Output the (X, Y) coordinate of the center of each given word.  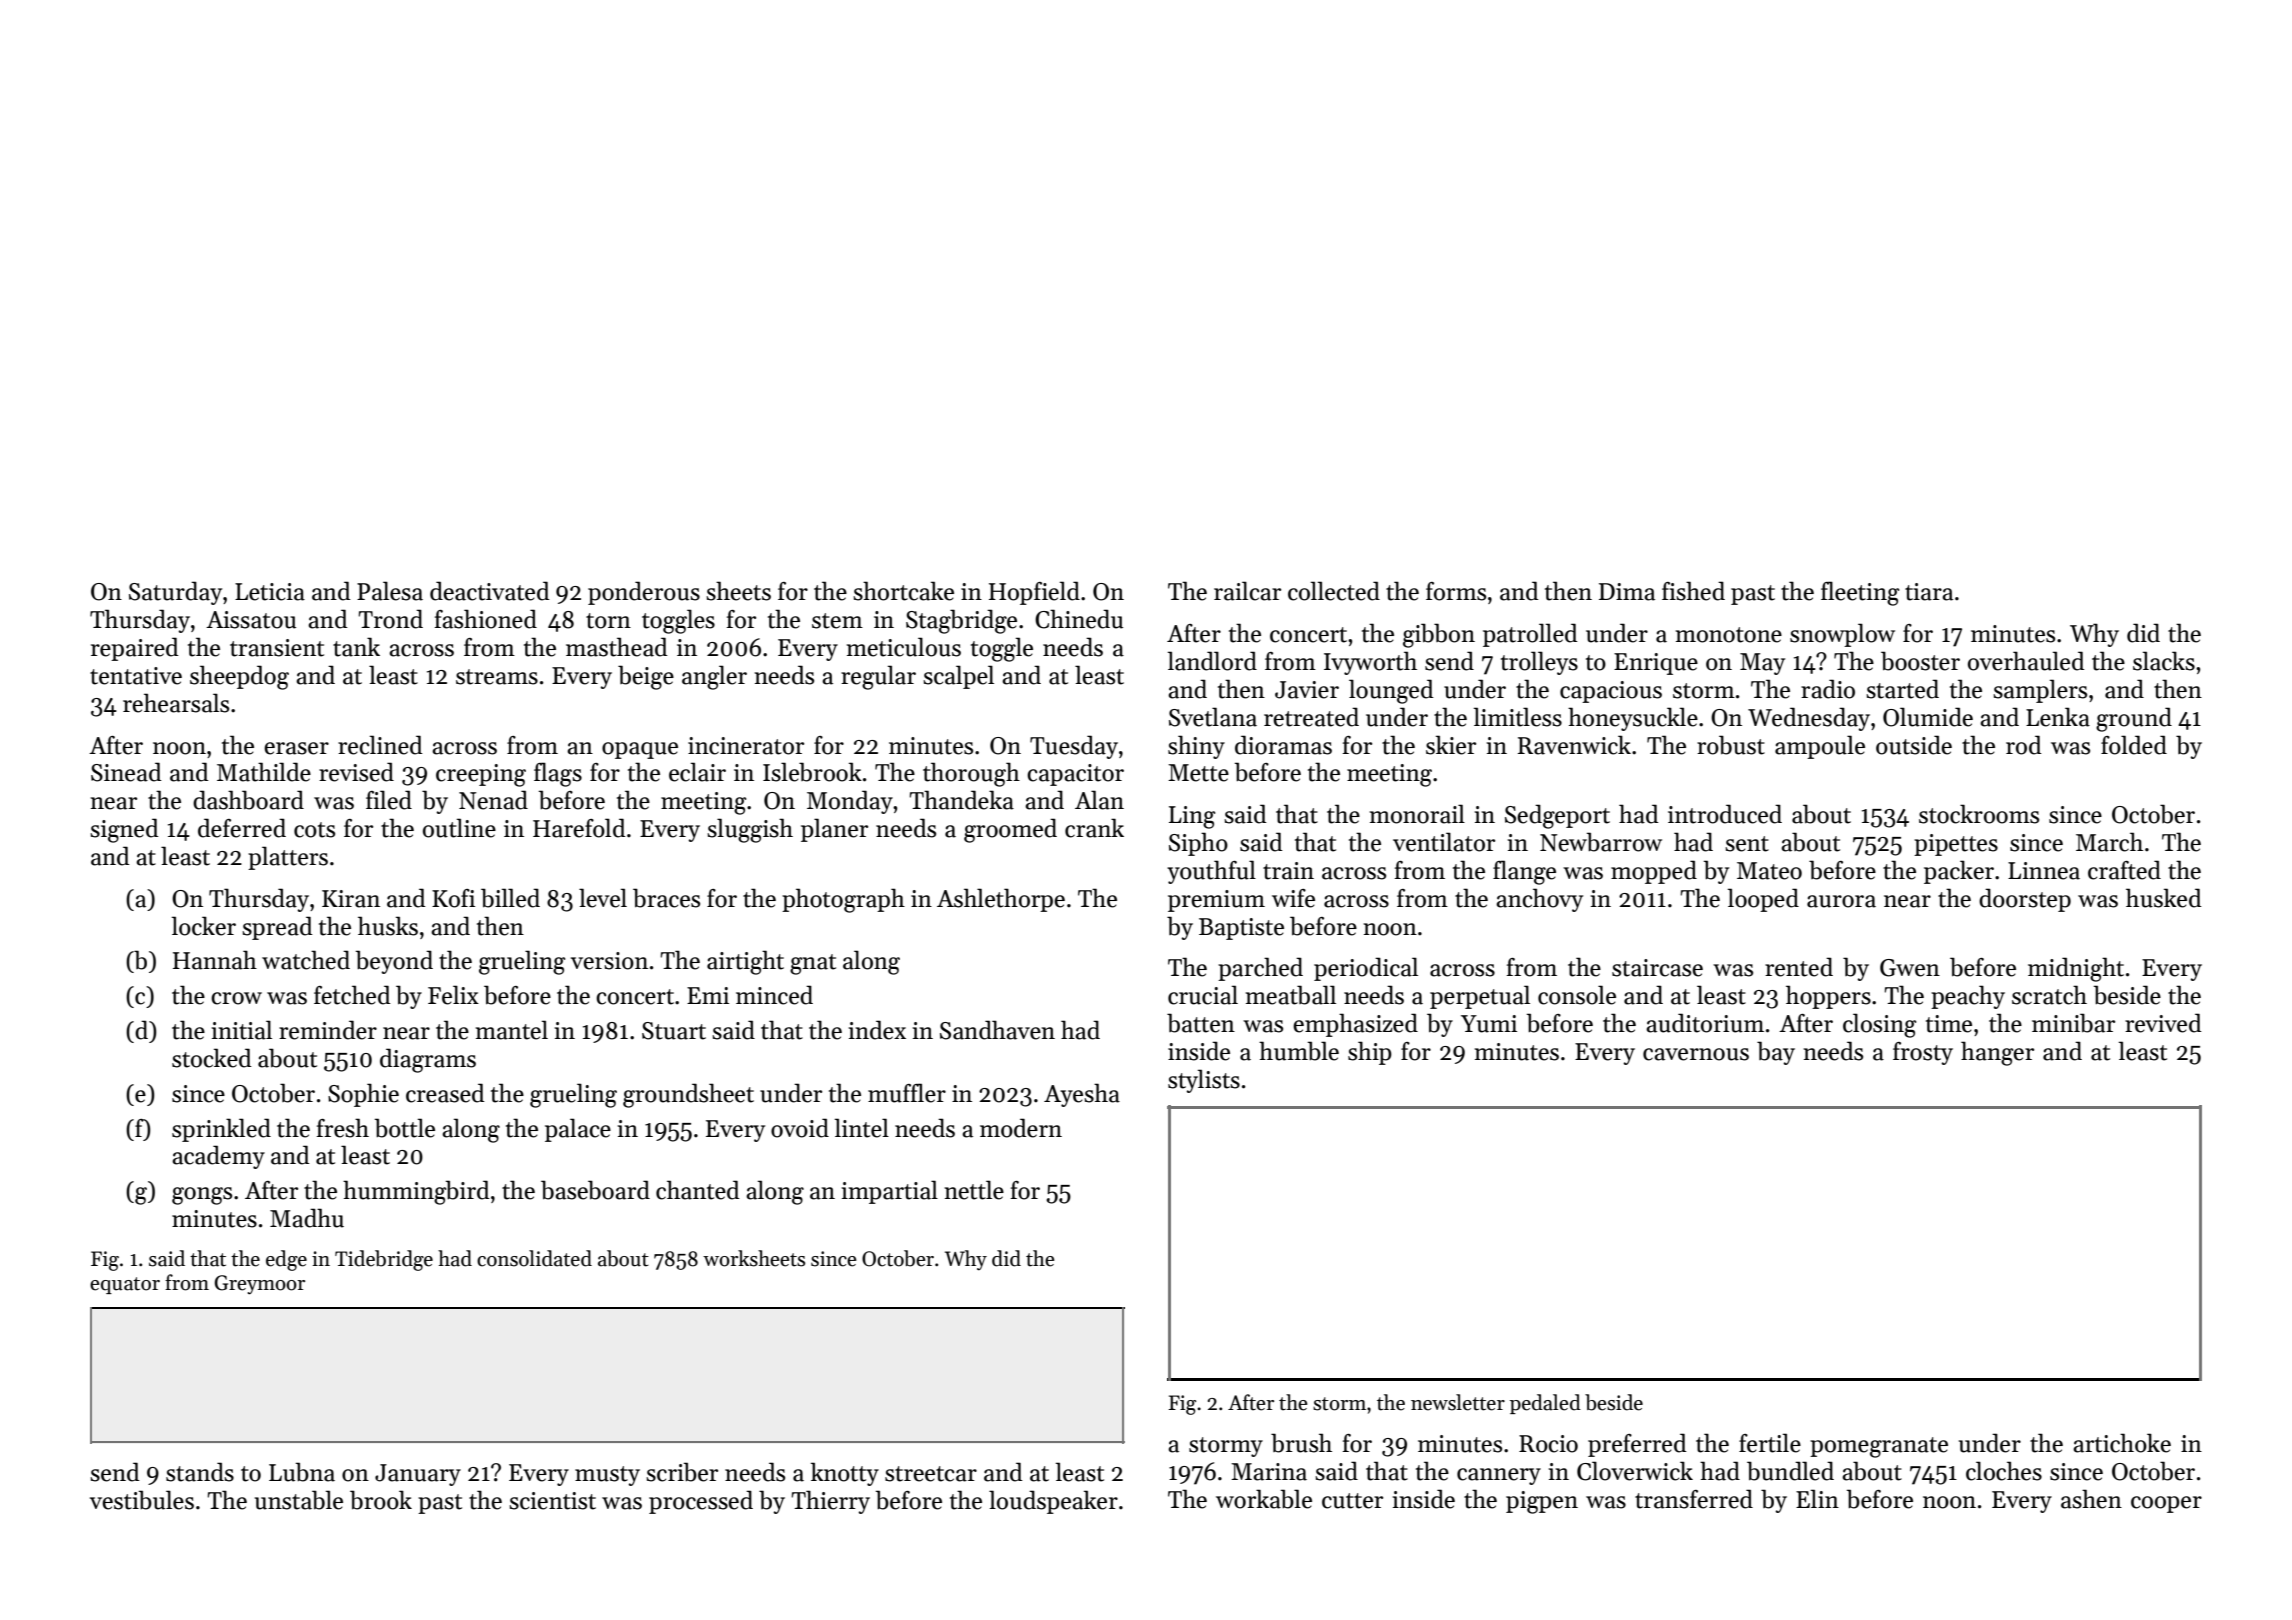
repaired (135, 649)
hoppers (1828, 997)
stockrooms (1979, 814)
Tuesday (1074, 747)
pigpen (1542, 1502)
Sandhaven (997, 1030)
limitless (1517, 717)
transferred (1694, 1499)
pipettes (1956, 845)
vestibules (142, 1500)
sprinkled (221, 1130)
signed (124, 830)
